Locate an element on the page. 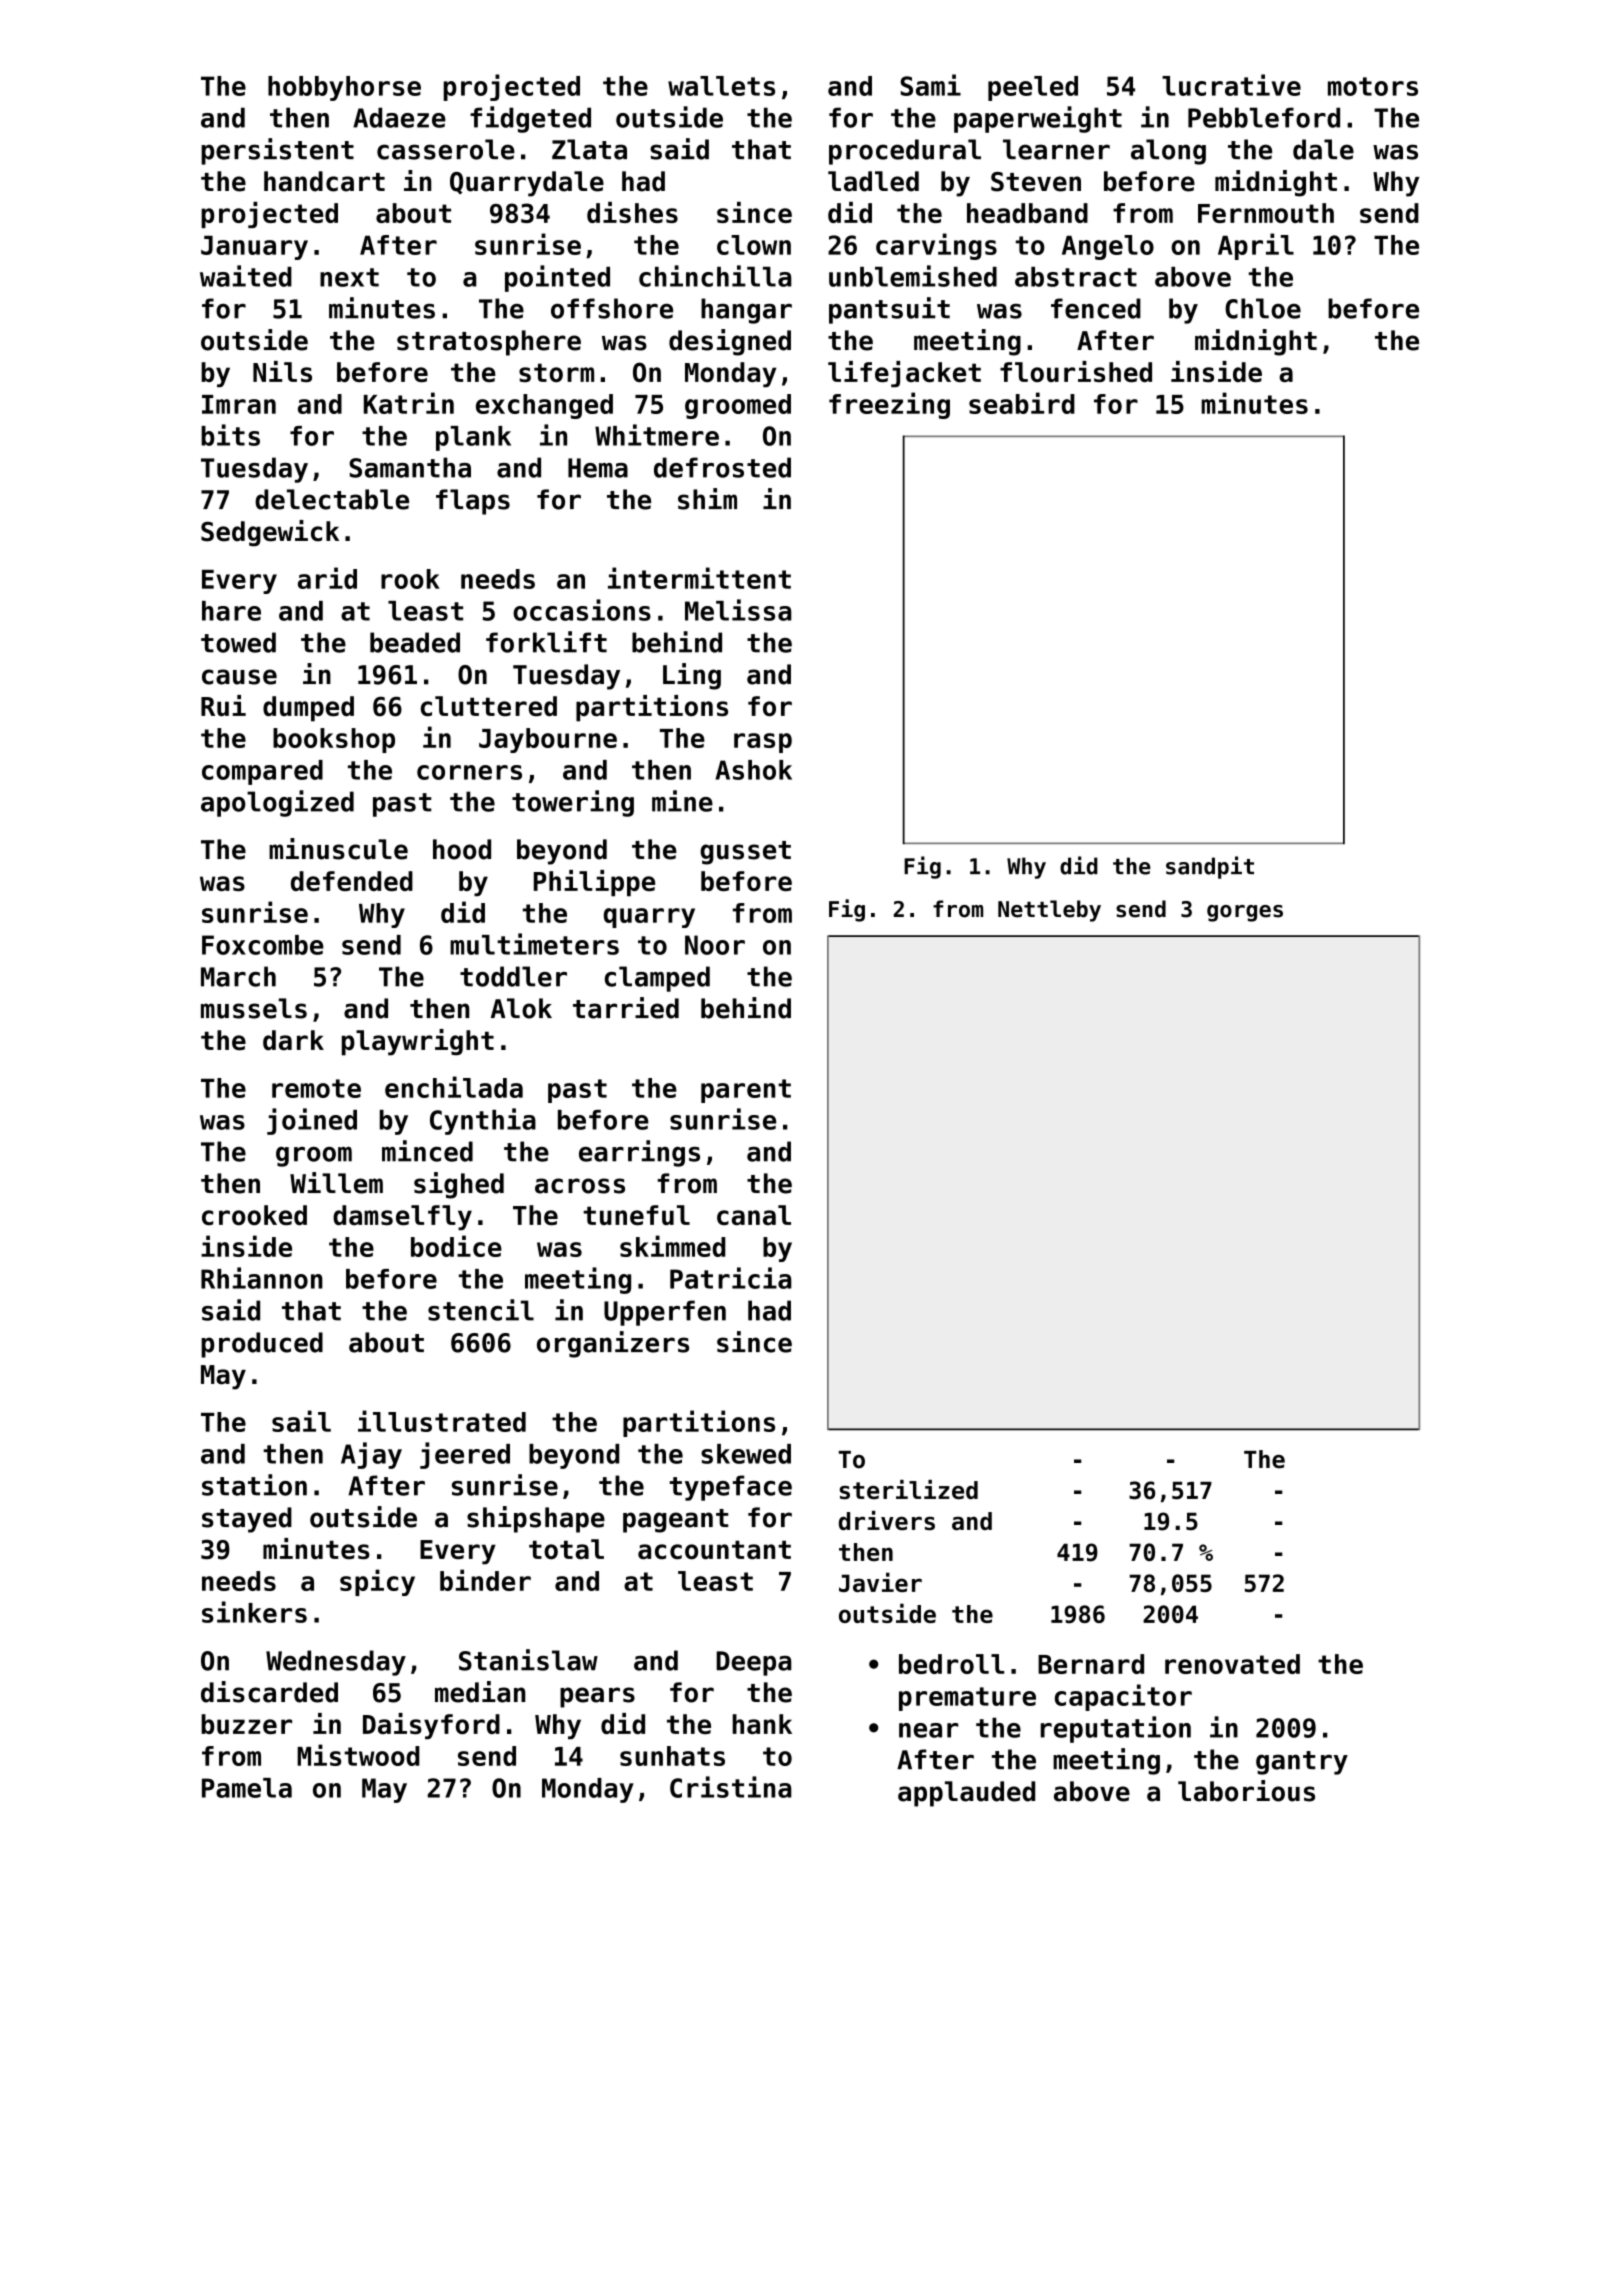  mussels is located at coordinates (254, 1008).
